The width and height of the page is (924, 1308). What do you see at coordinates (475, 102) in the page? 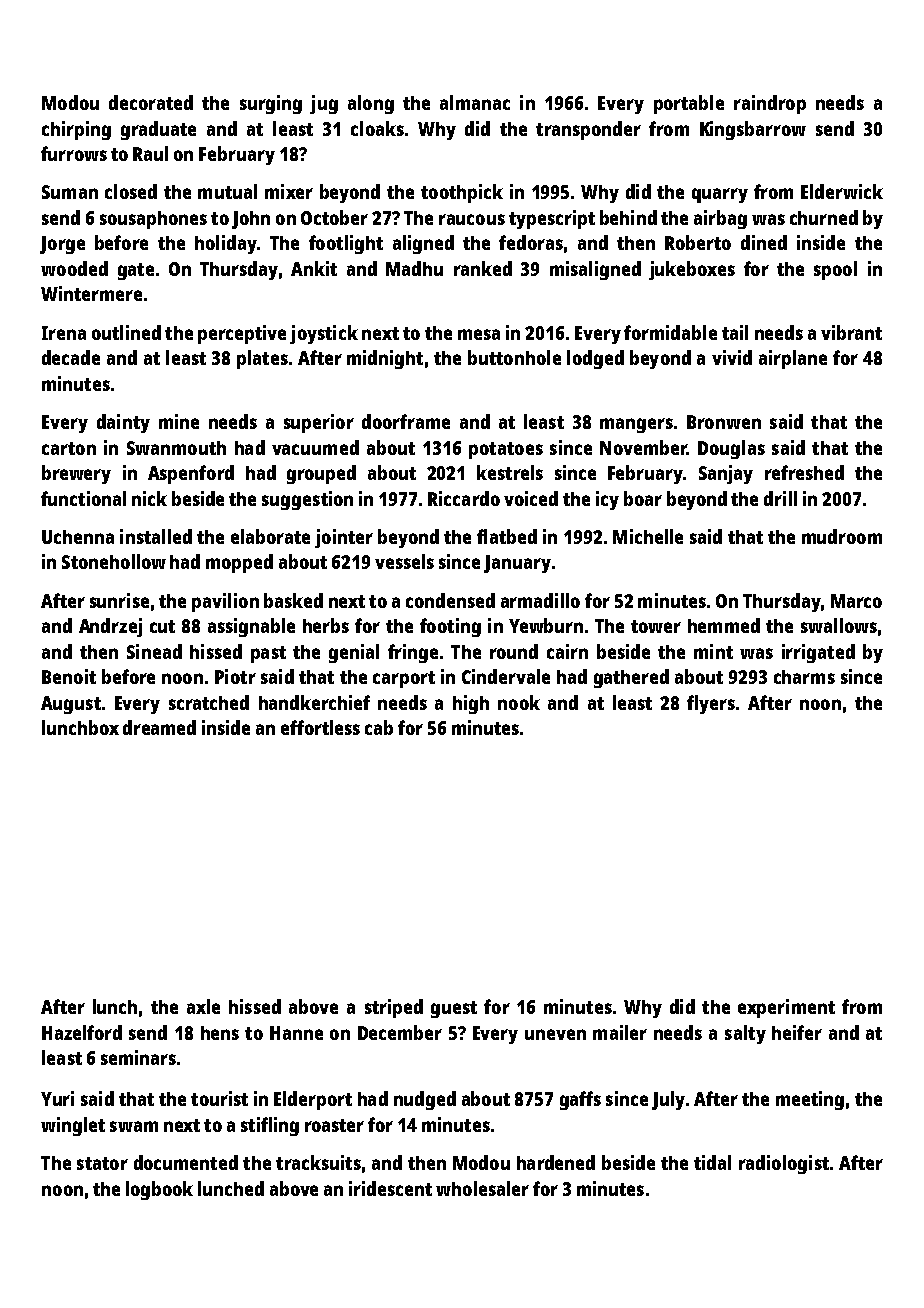
I see `almanac` at bounding box center [475, 102].
